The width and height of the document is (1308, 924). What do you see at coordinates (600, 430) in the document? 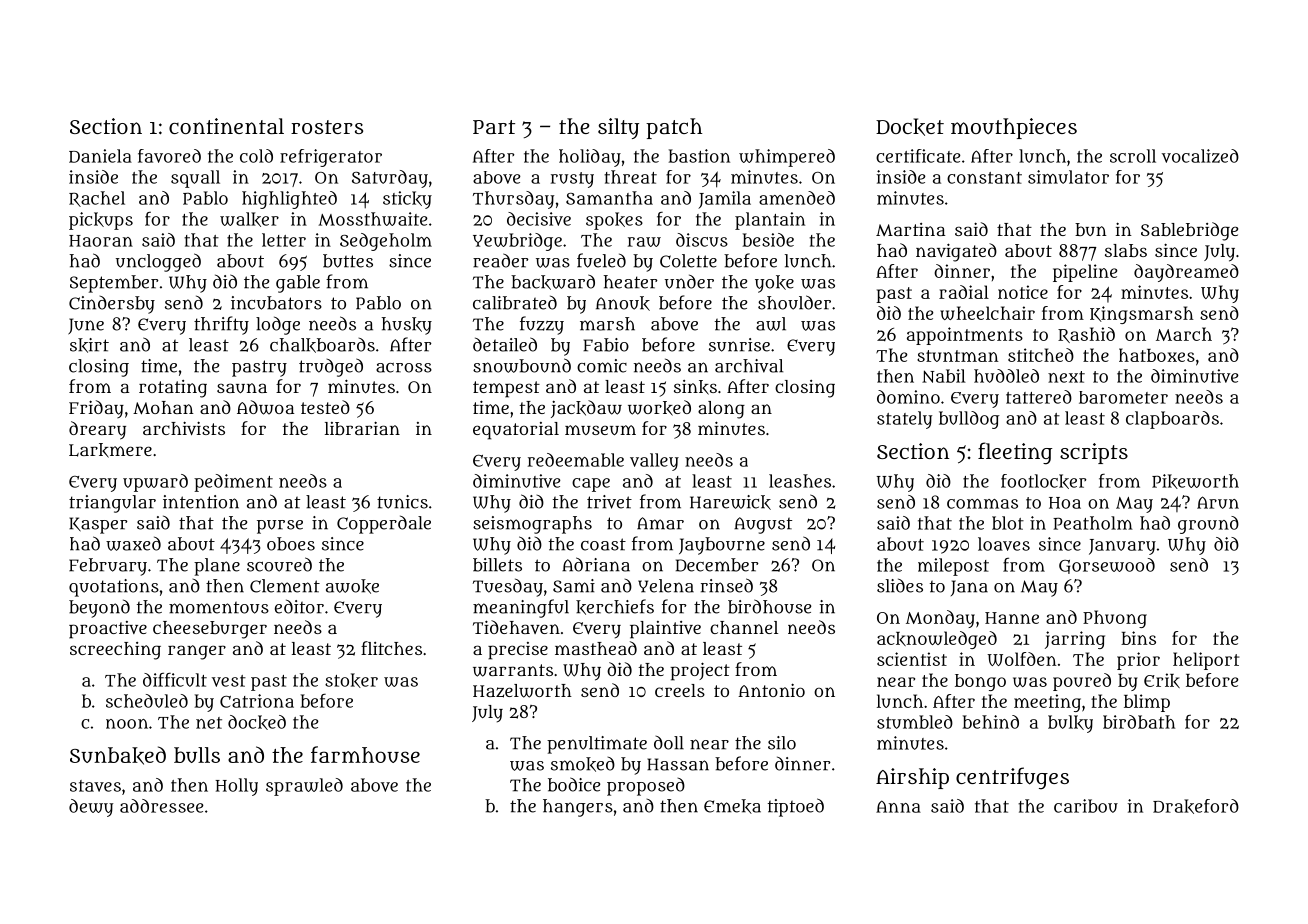
I see `museum` at bounding box center [600, 430].
